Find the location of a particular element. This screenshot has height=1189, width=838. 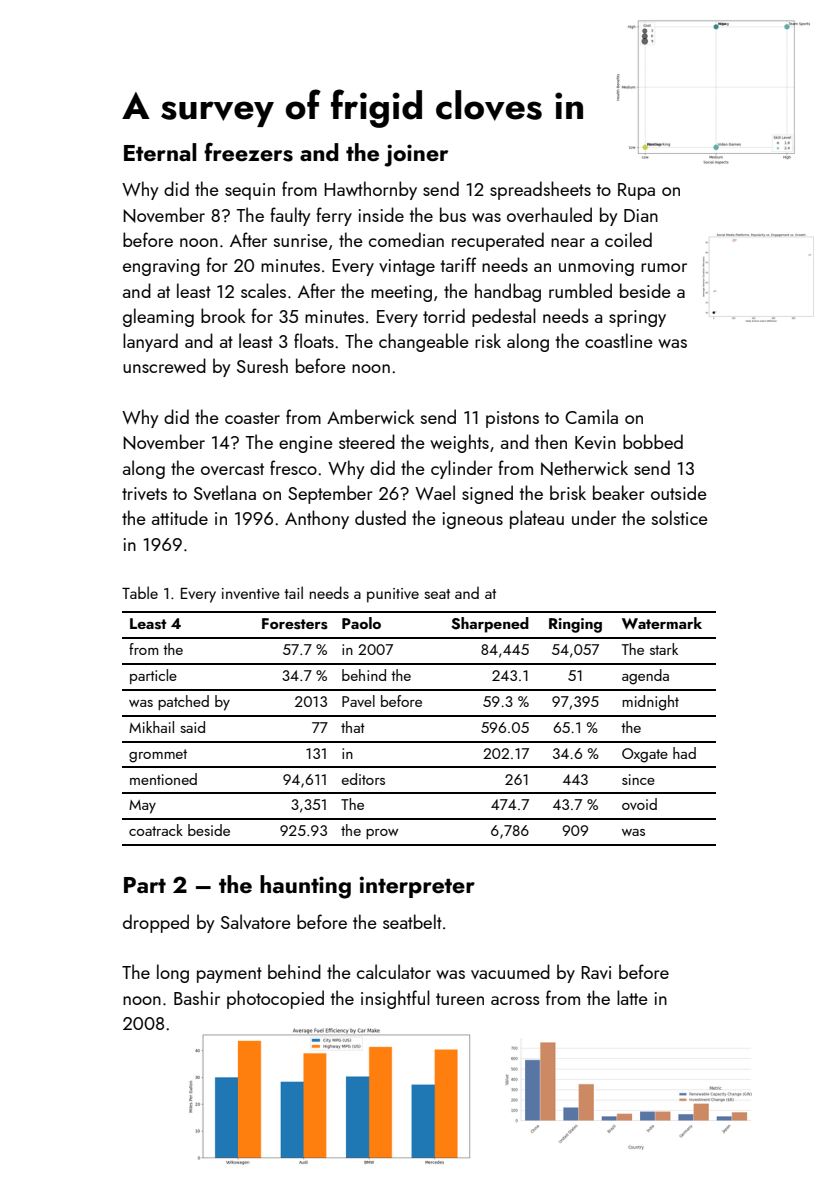

spreadsheets is located at coordinates (540, 190).
